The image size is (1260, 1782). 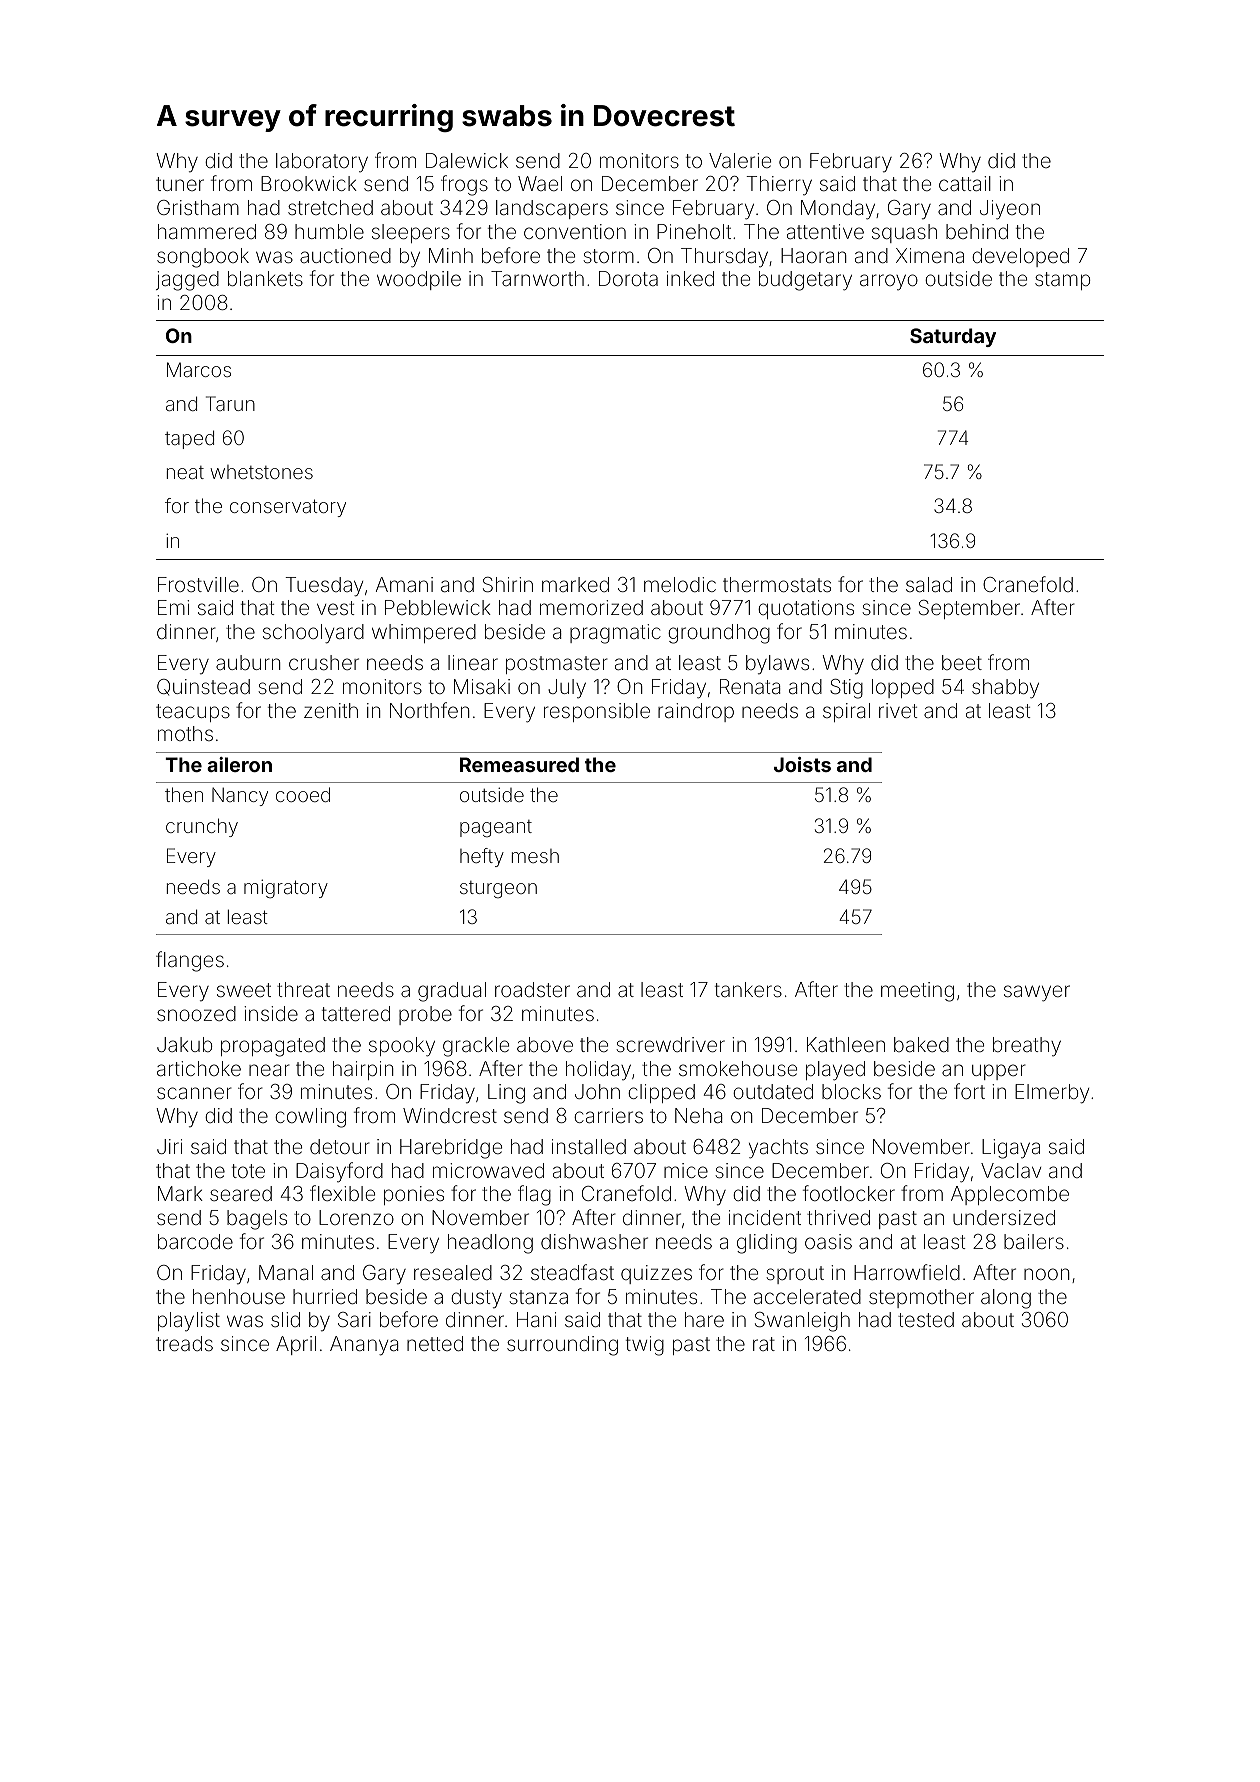 I want to click on salad, so click(x=929, y=584).
